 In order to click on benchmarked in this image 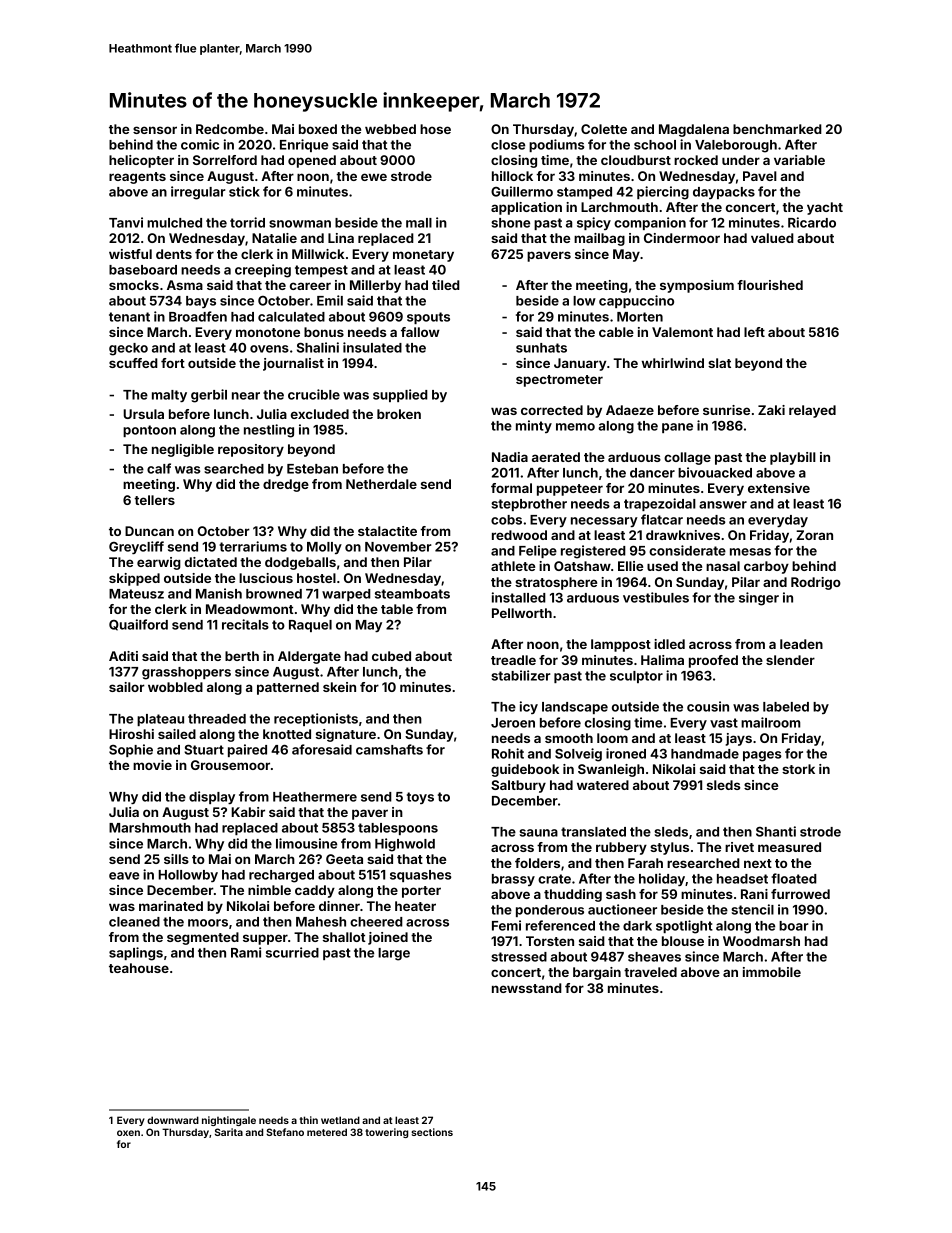, I will do `click(777, 129)`.
